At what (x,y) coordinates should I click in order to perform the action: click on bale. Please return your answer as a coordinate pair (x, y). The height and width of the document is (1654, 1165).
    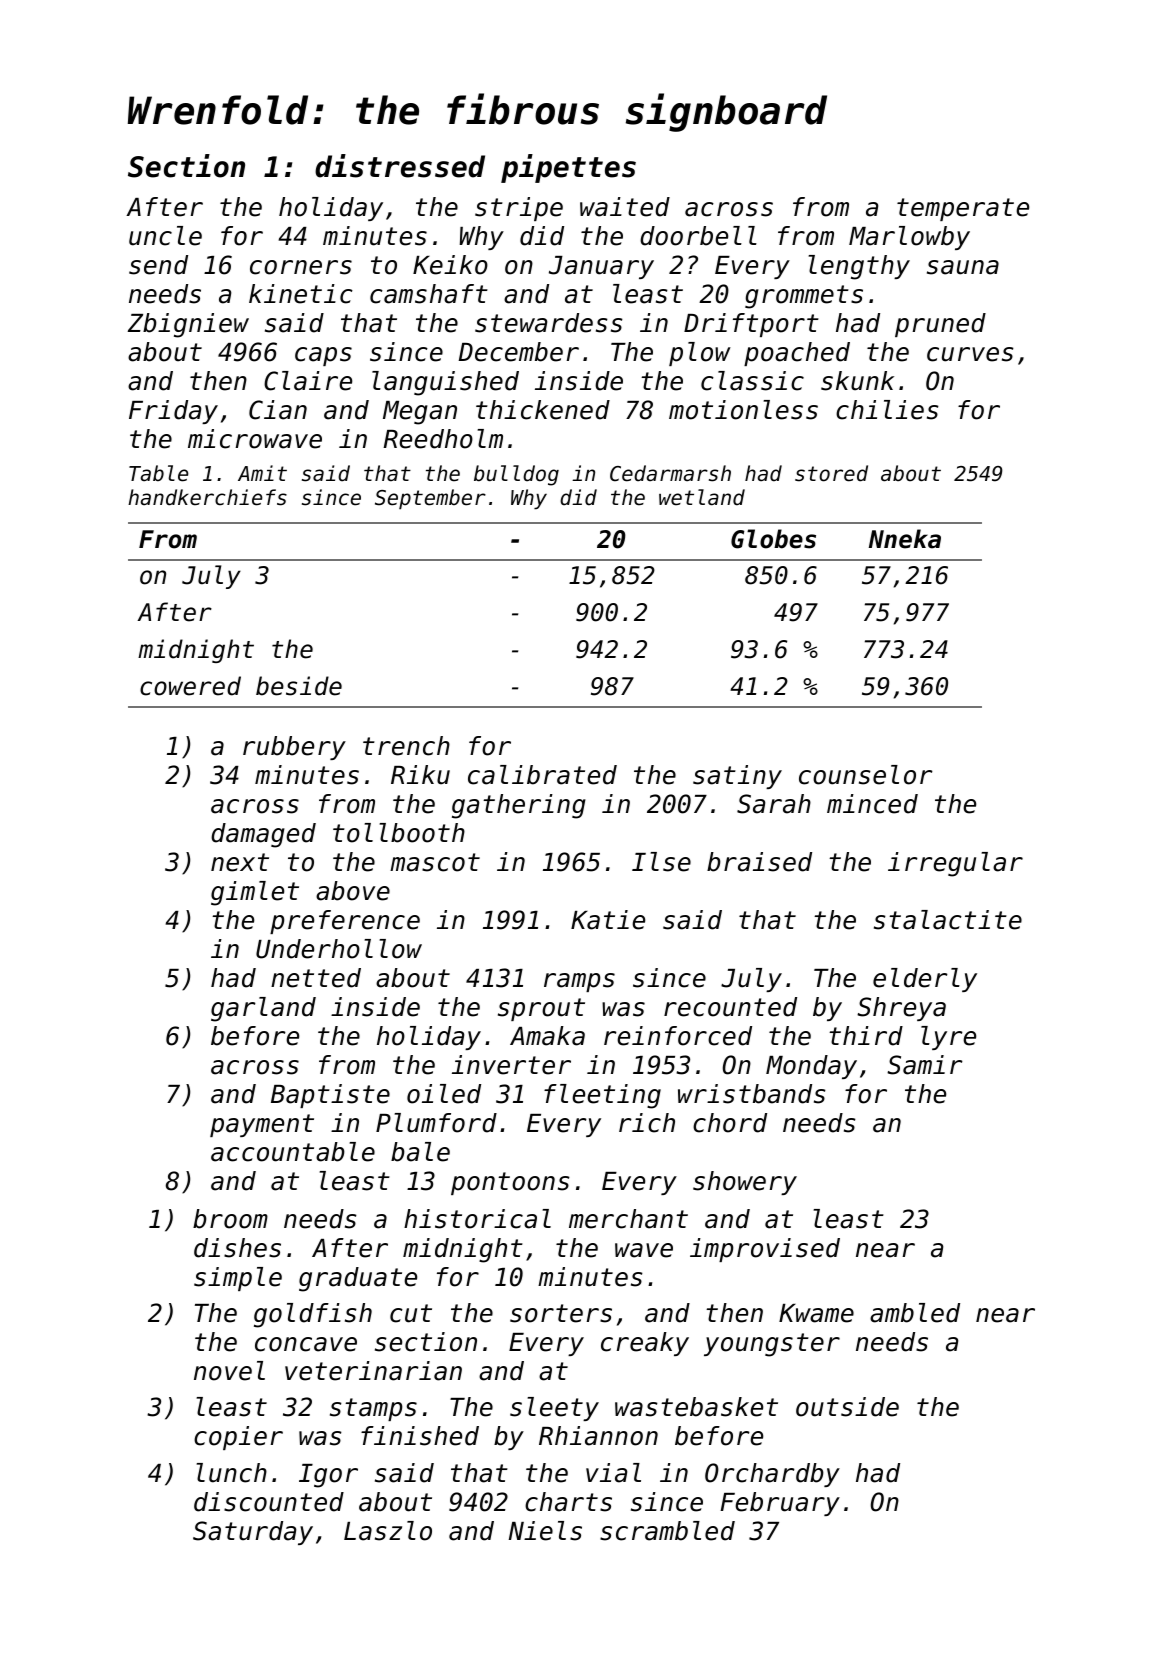
    Looking at the image, I should click on (420, 1152).
